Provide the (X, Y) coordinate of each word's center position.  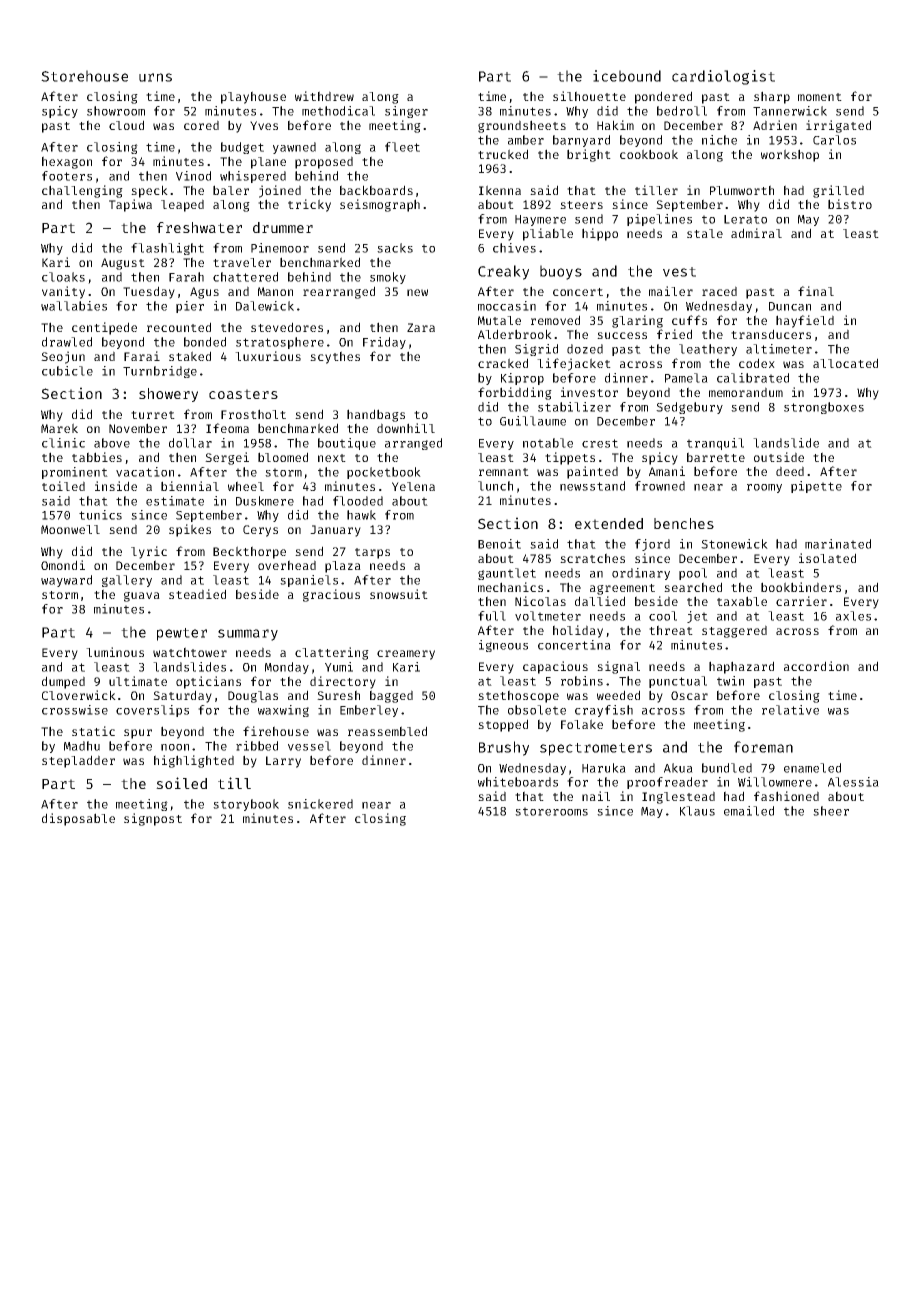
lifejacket (574, 364)
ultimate (138, 681)
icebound (627, 76)
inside (116, 486)
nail (596, 796)
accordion (816, 666)
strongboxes (824, 408)
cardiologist (723, 77)
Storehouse (84, 76)
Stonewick (734, 544)
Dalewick (265, 306)
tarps (372, 553)
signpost (153, 819)
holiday (578, 631)
